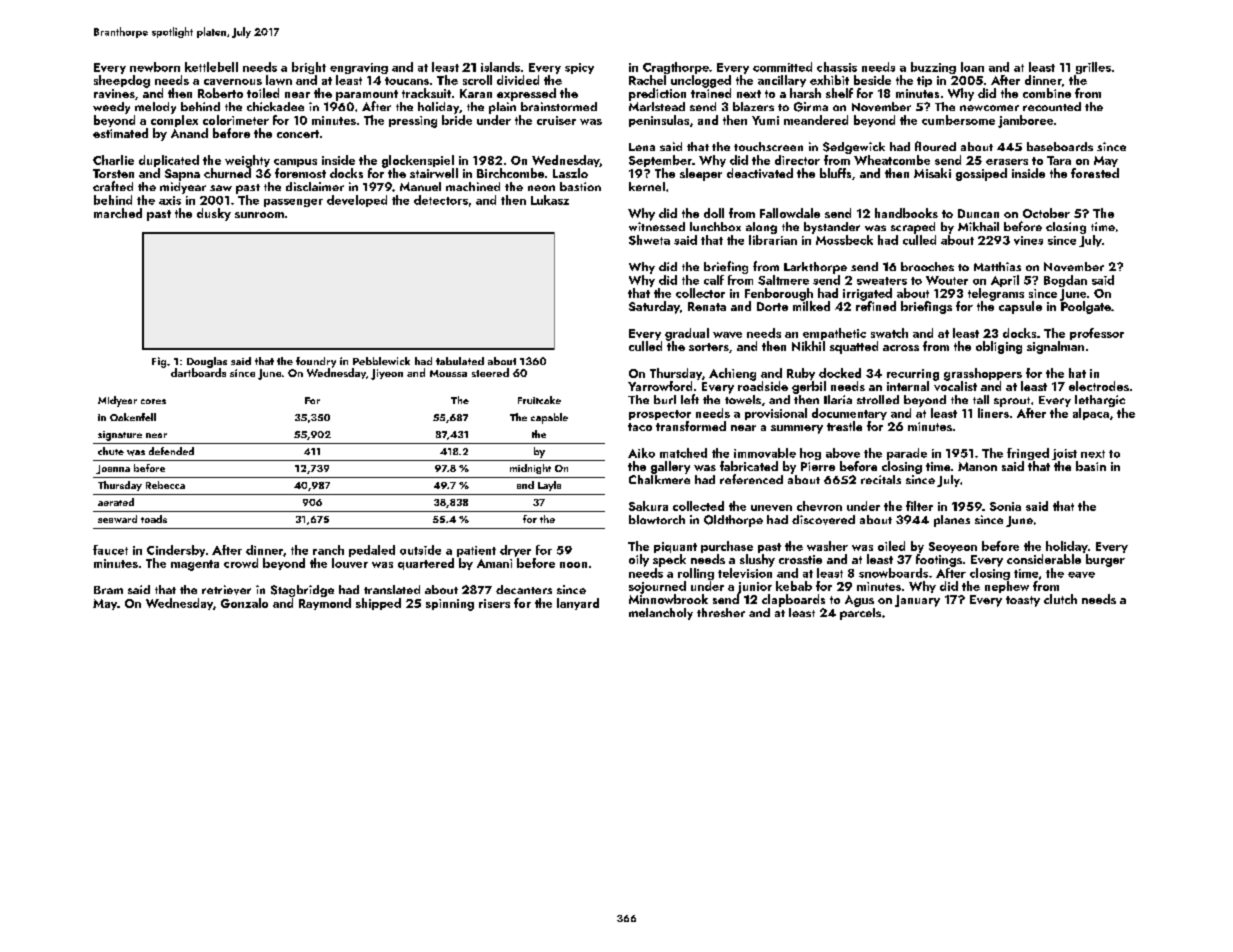  What do you see at coordinates (1091, 466) in the screenshot?
I see `basin` at bounding box center [1091, 466].
